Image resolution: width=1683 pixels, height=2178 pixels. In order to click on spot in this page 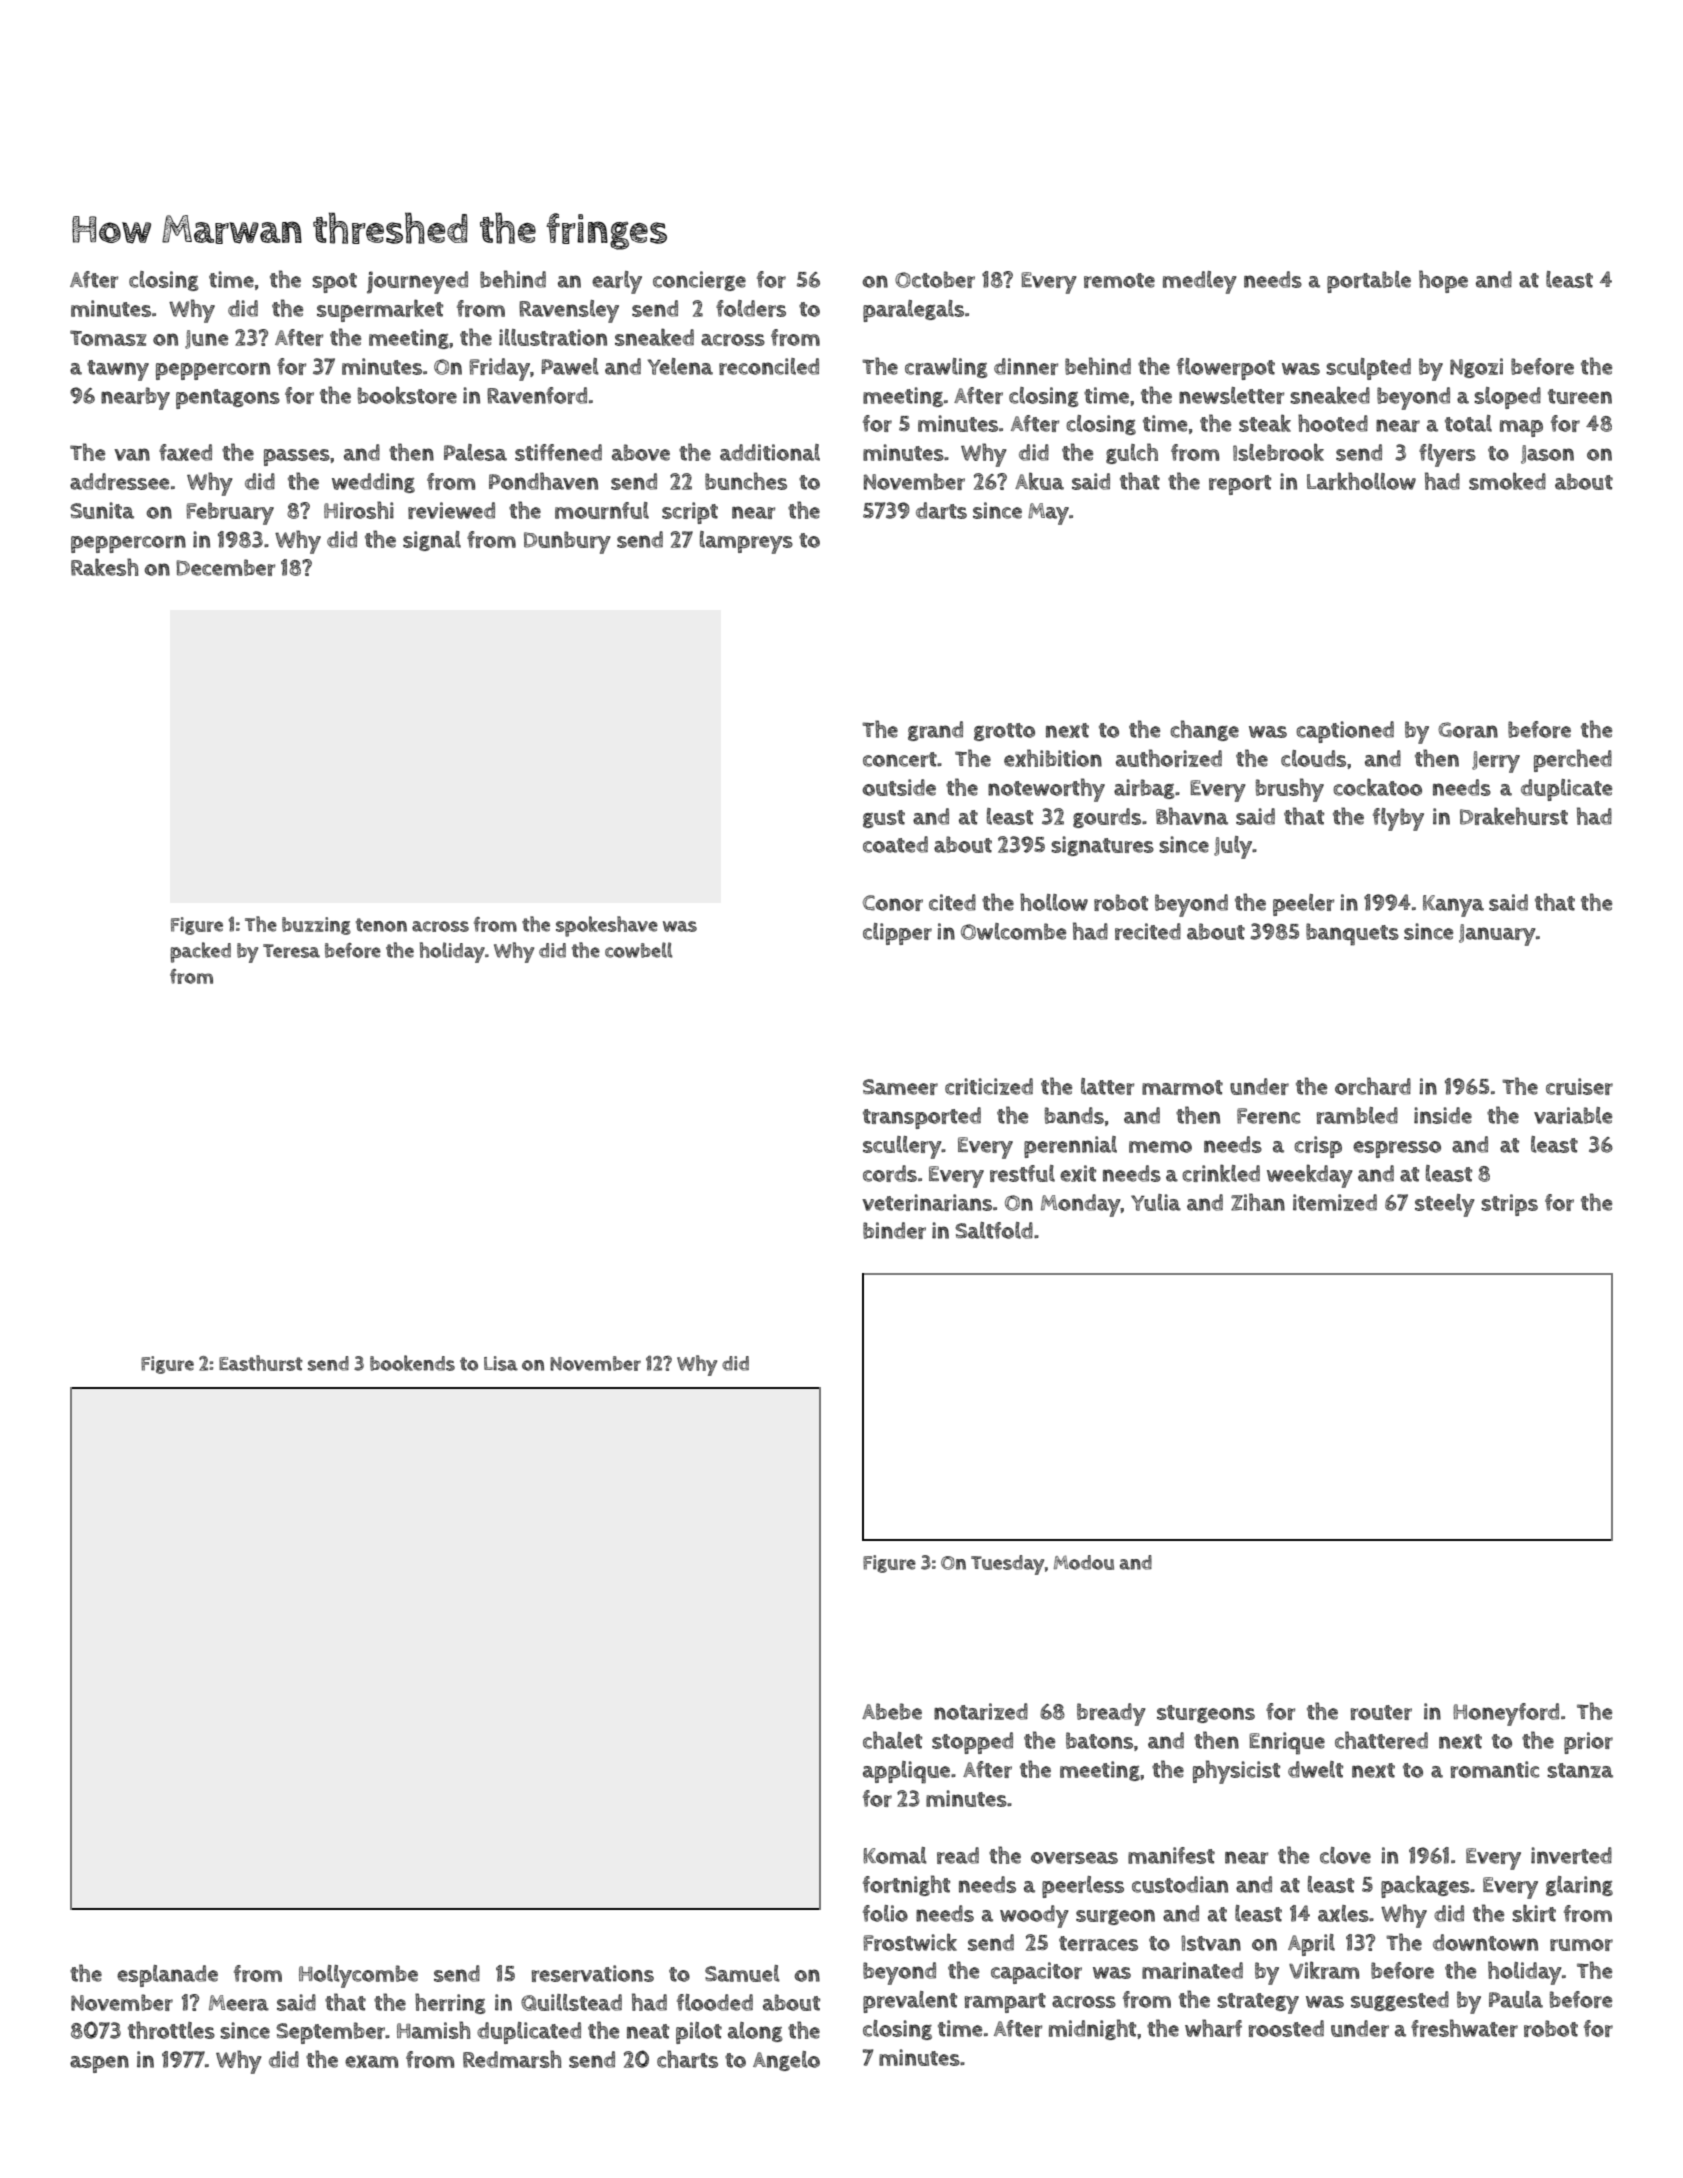, I will do `click(334, 283)`.
